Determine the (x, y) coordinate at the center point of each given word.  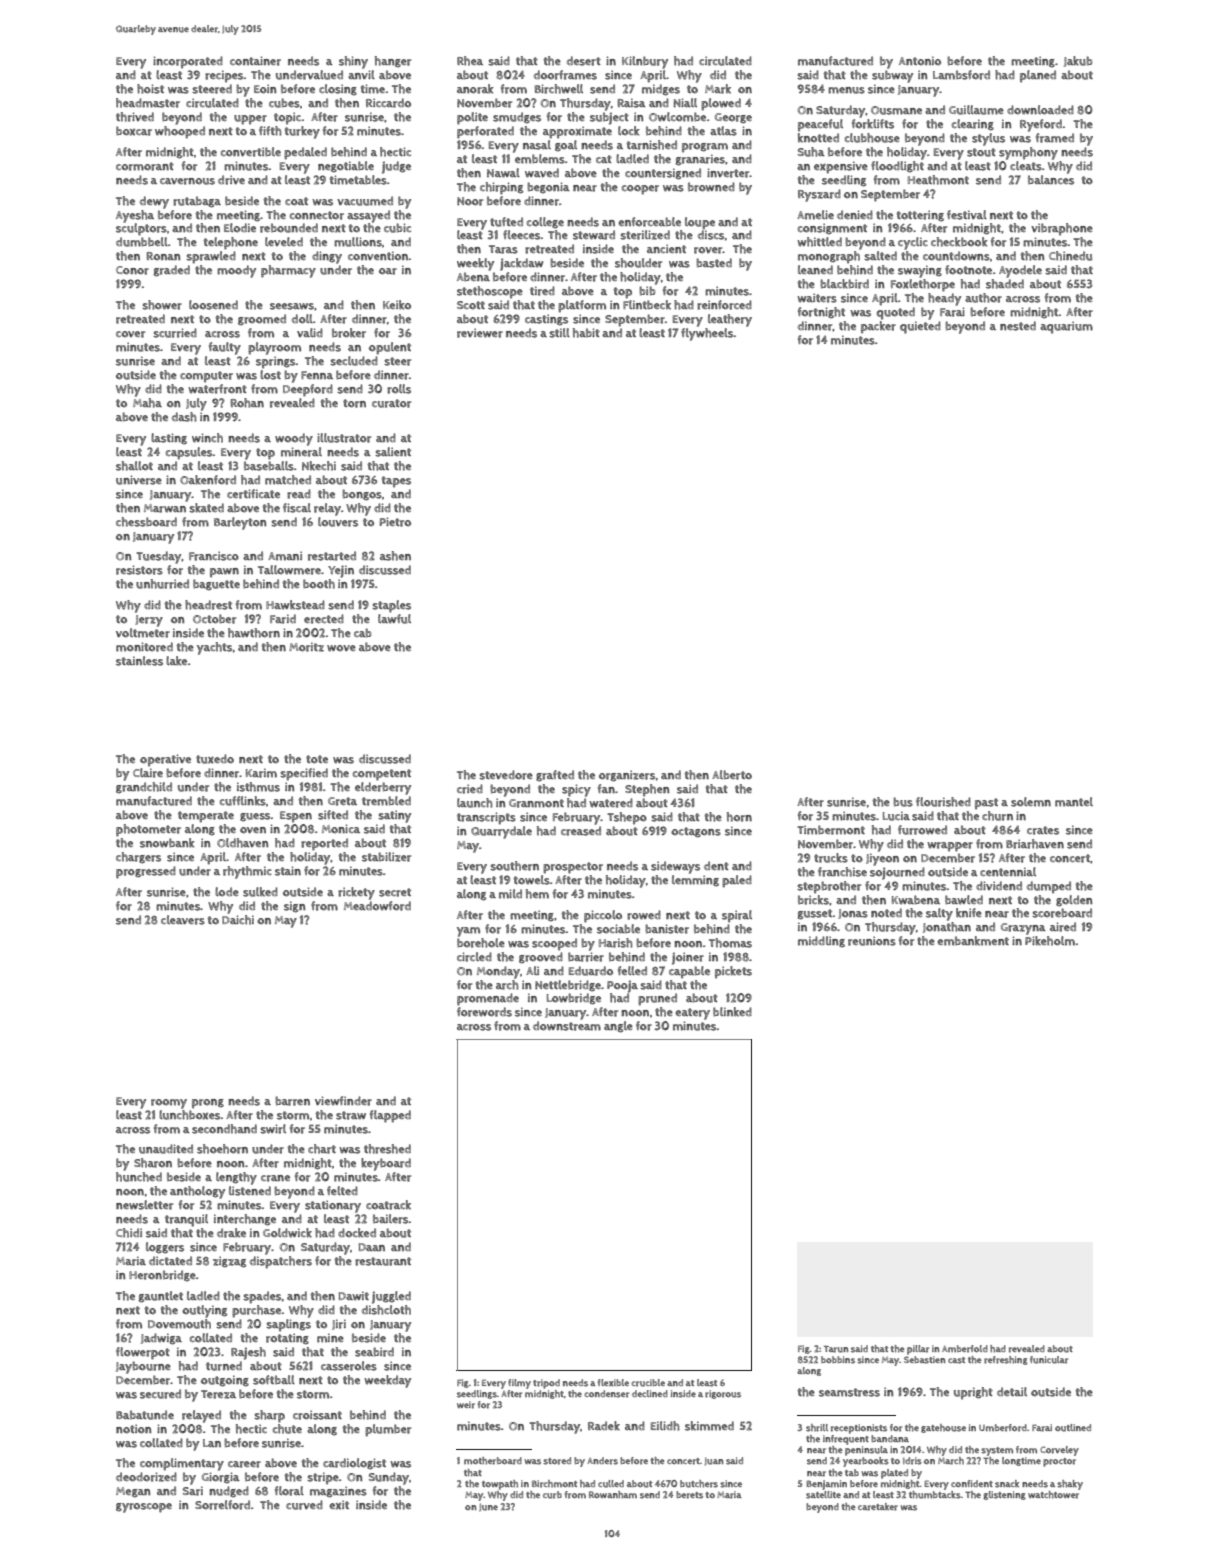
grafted (555, 776)
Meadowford (377, 906)
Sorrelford (222, 1505)
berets (689, 1495)
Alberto (732, 775)
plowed (721, 104)
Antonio (920, 61)
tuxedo (215, 759)
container (255, 61)
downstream (567, 1026)
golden (1074, 901)
